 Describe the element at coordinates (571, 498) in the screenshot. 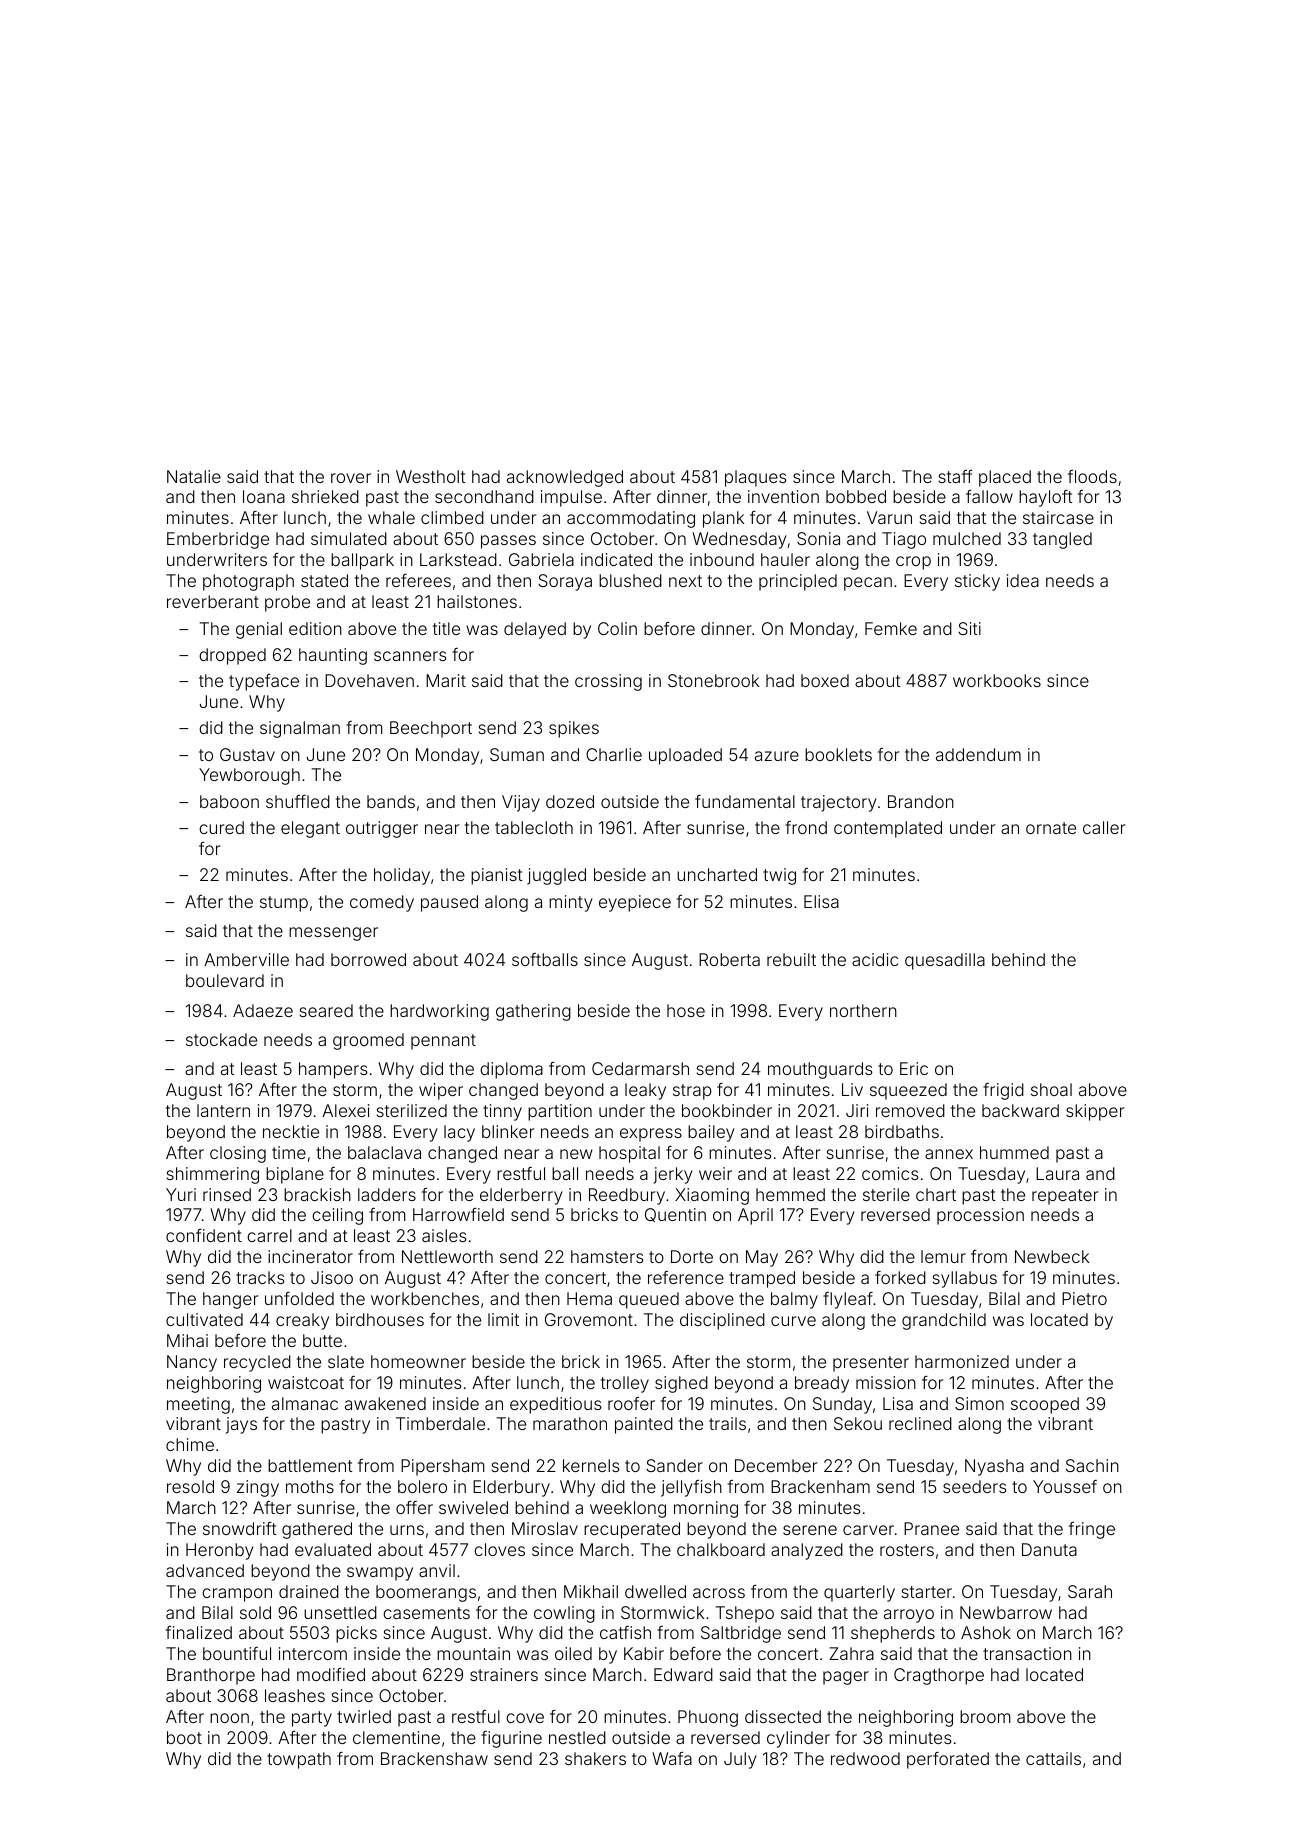

I see `impulse` at that location.
